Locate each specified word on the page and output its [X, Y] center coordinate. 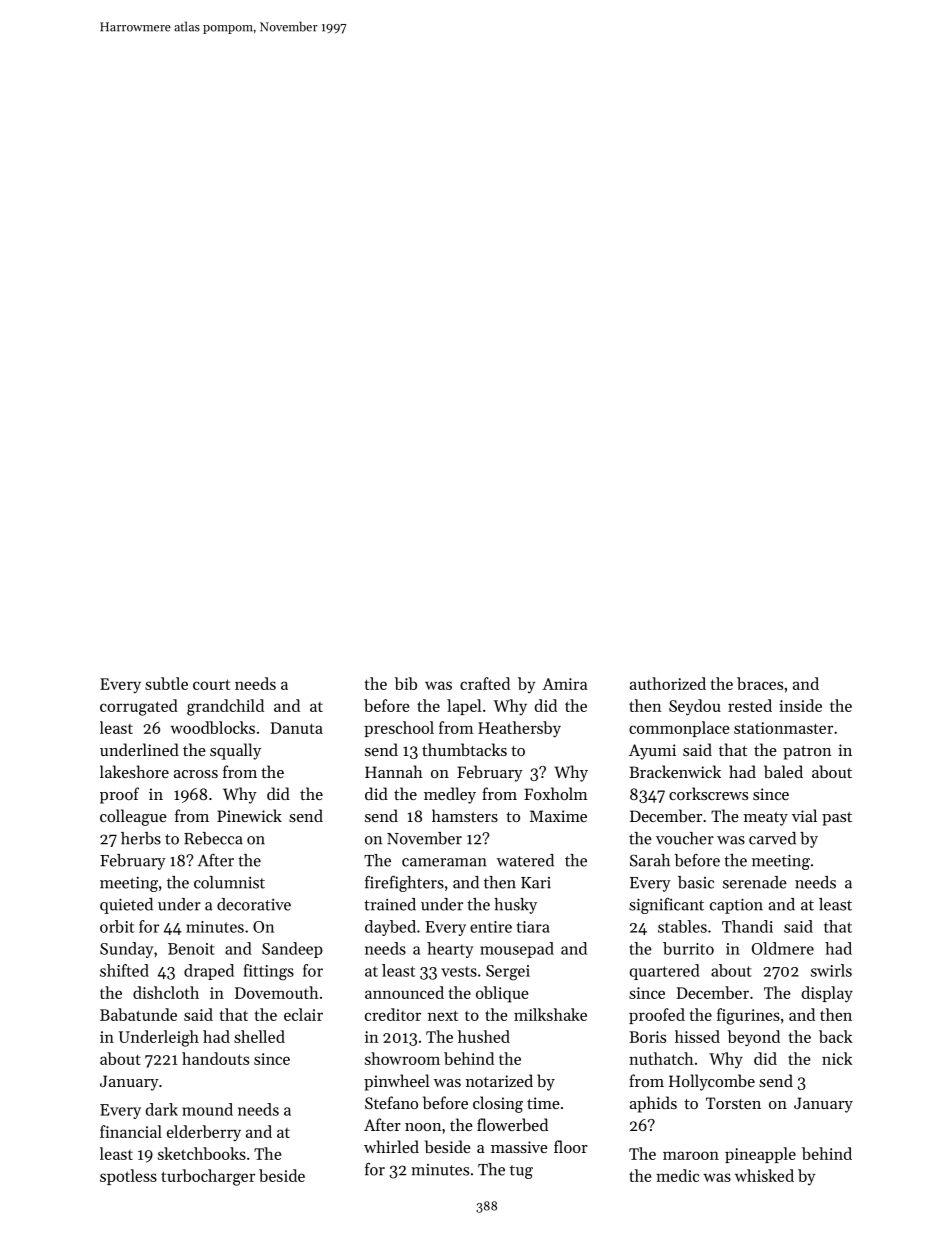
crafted [485, 683]
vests [459, 971]
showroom [402, 1058]
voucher [685, 838]
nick [837, 1058]
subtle [166, 683]
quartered [665, 972]
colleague [133, 817]
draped [209, 972]
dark [162, 1109]
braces [760, 683]
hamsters [465, 815]
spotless [128, 1177]
